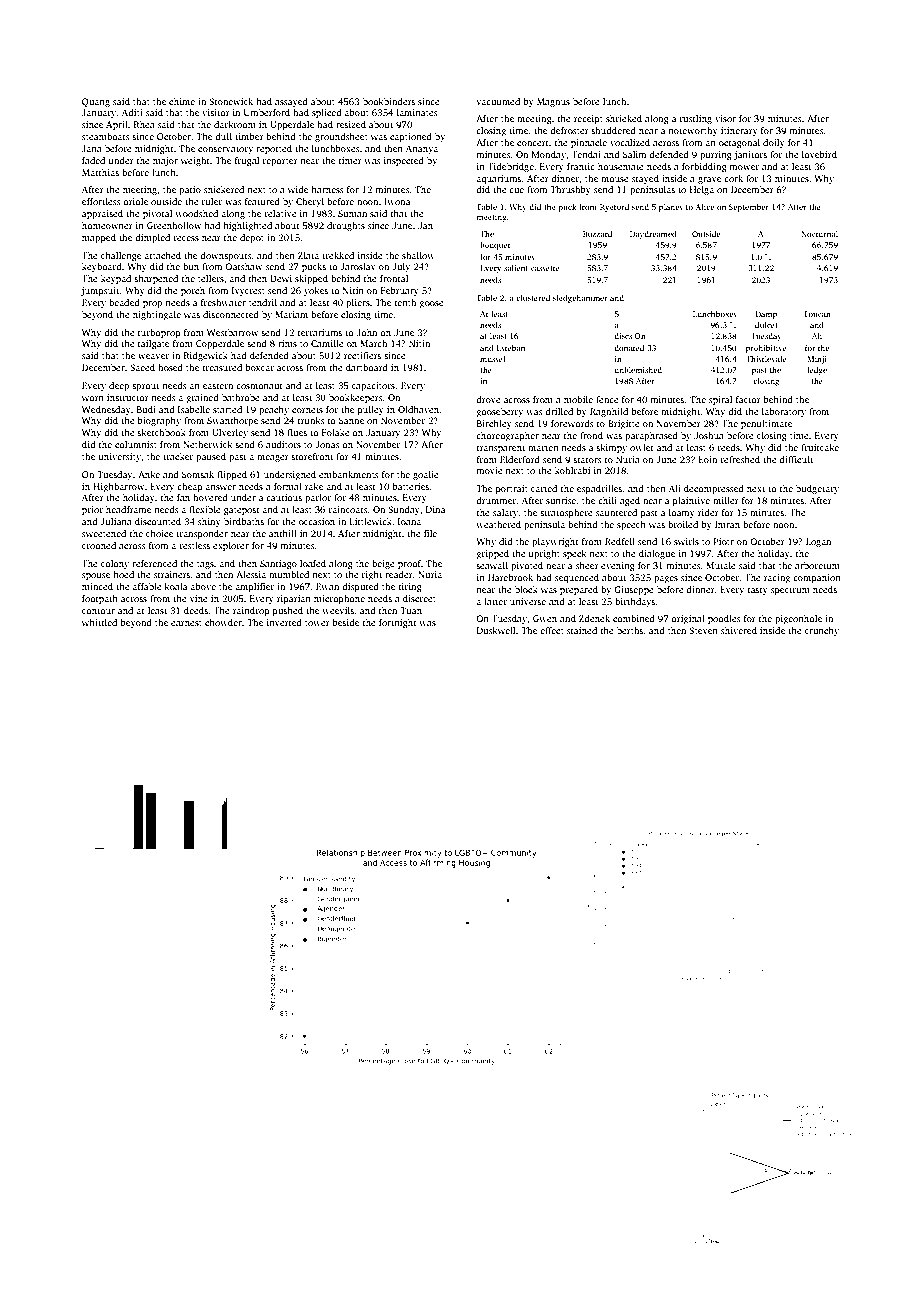  What do you see at coordinates (135, 201) in the screenshot?
I see `oriole` at bounding box center [135, 201].
